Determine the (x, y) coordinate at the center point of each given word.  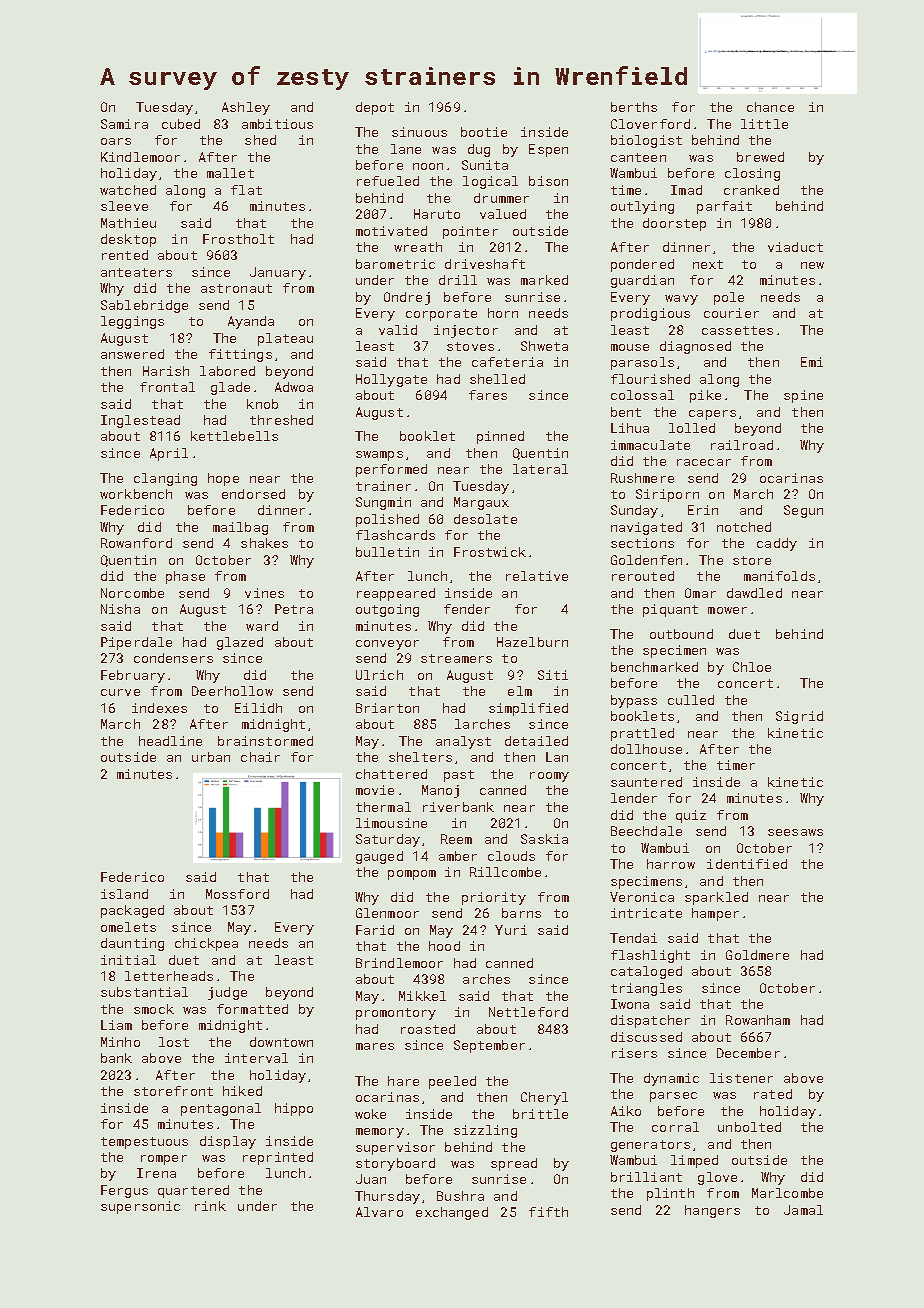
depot (375, 108)
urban (211, 757)
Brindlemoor (399, 963)
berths (634, 107)
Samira (124, 124)
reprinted (278, 1158)
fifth (548, 1212)
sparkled (716, 898)
